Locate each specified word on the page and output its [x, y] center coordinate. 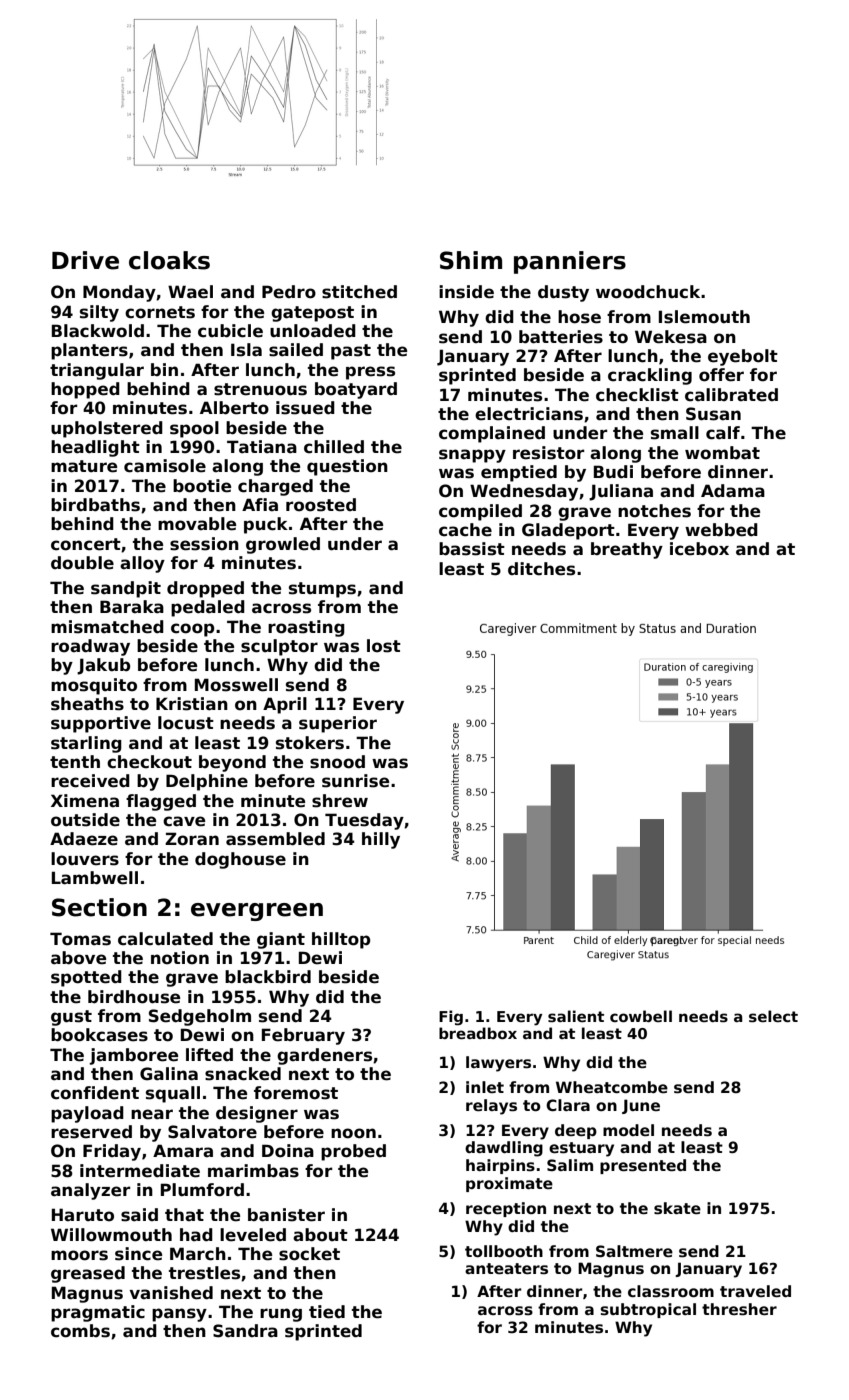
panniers [570, 262]
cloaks [169, 260]
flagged [161, 802]
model [628, 1130]
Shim [471, 260]
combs [80, 1331]
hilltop [341, 940]
